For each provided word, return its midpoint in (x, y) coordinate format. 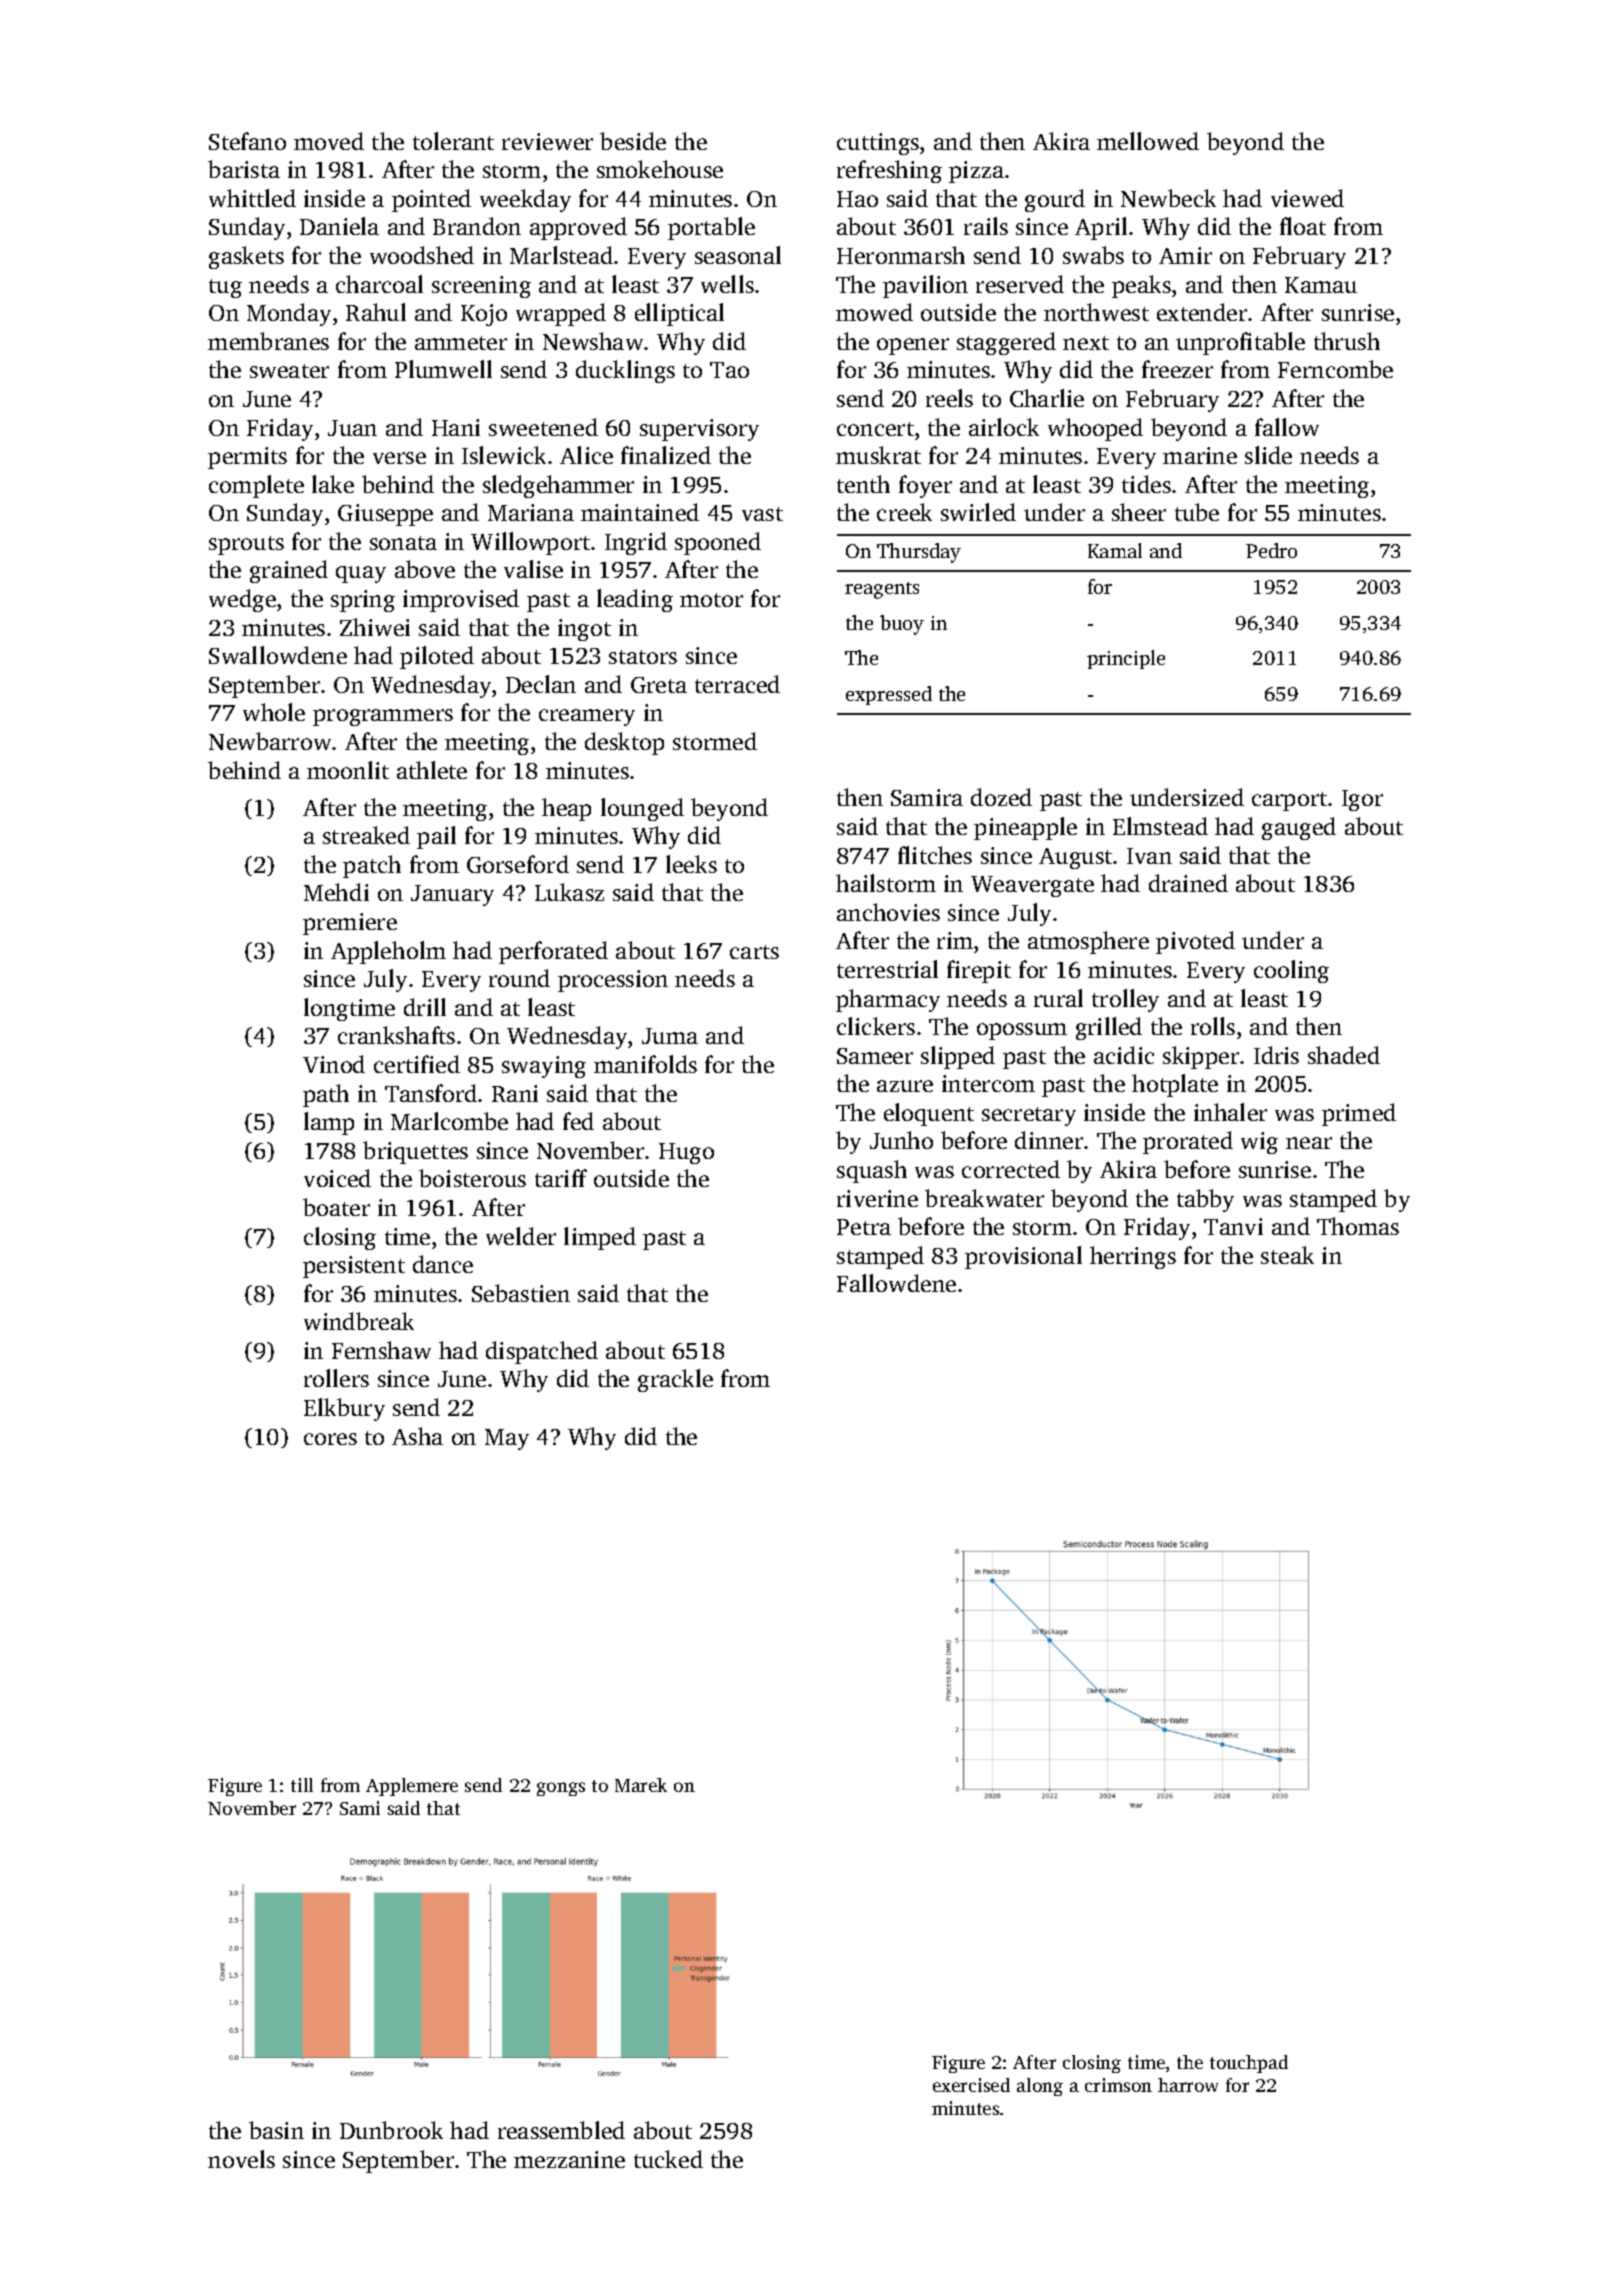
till (302, 1785)
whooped (1095, 429)
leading (635, 600)
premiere (350, 924)
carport (1289, 801)
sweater (289, 371)
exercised (971, 2085)
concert (875, 429)
